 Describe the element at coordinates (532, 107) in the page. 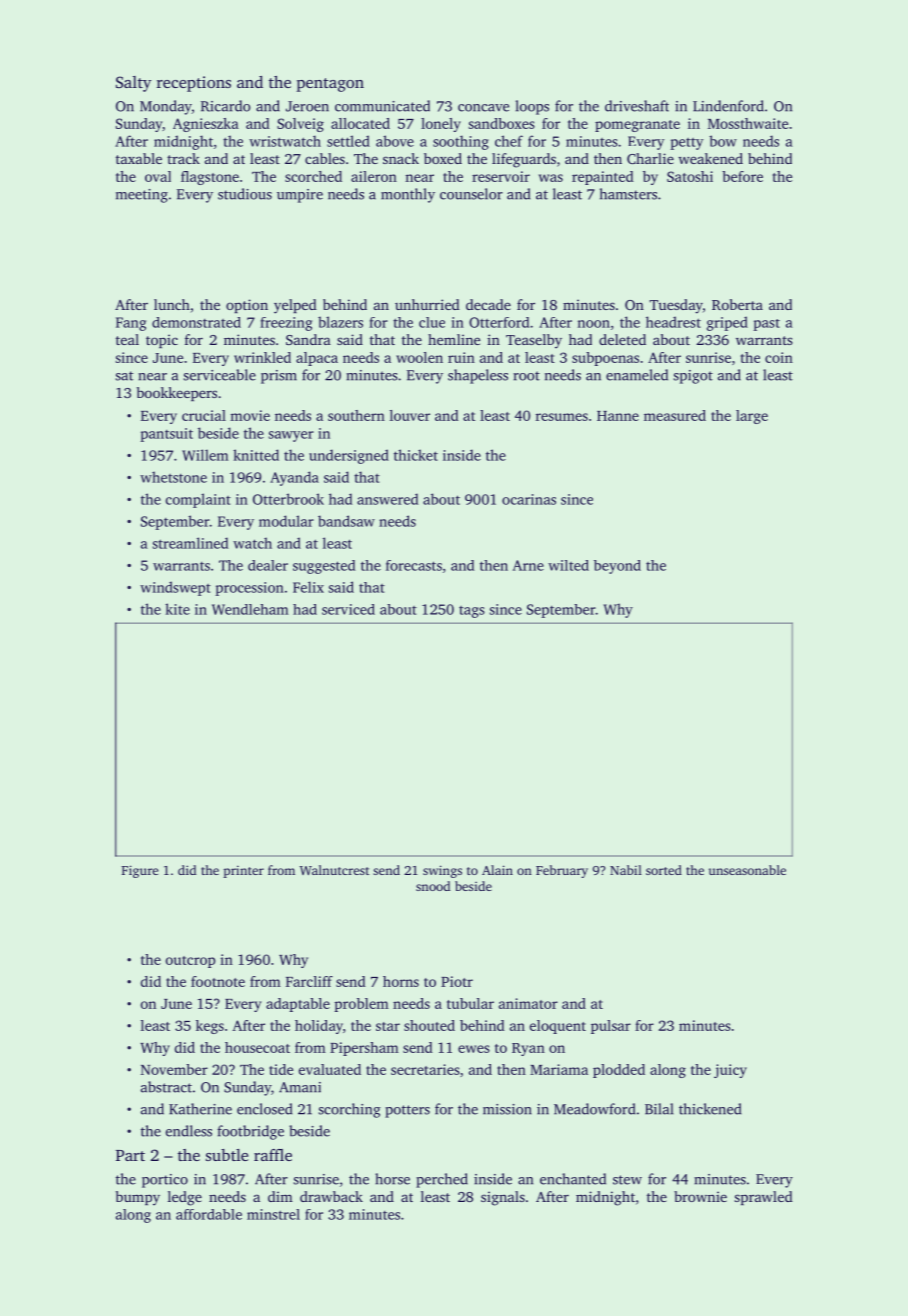

I see `loops` at that location.
